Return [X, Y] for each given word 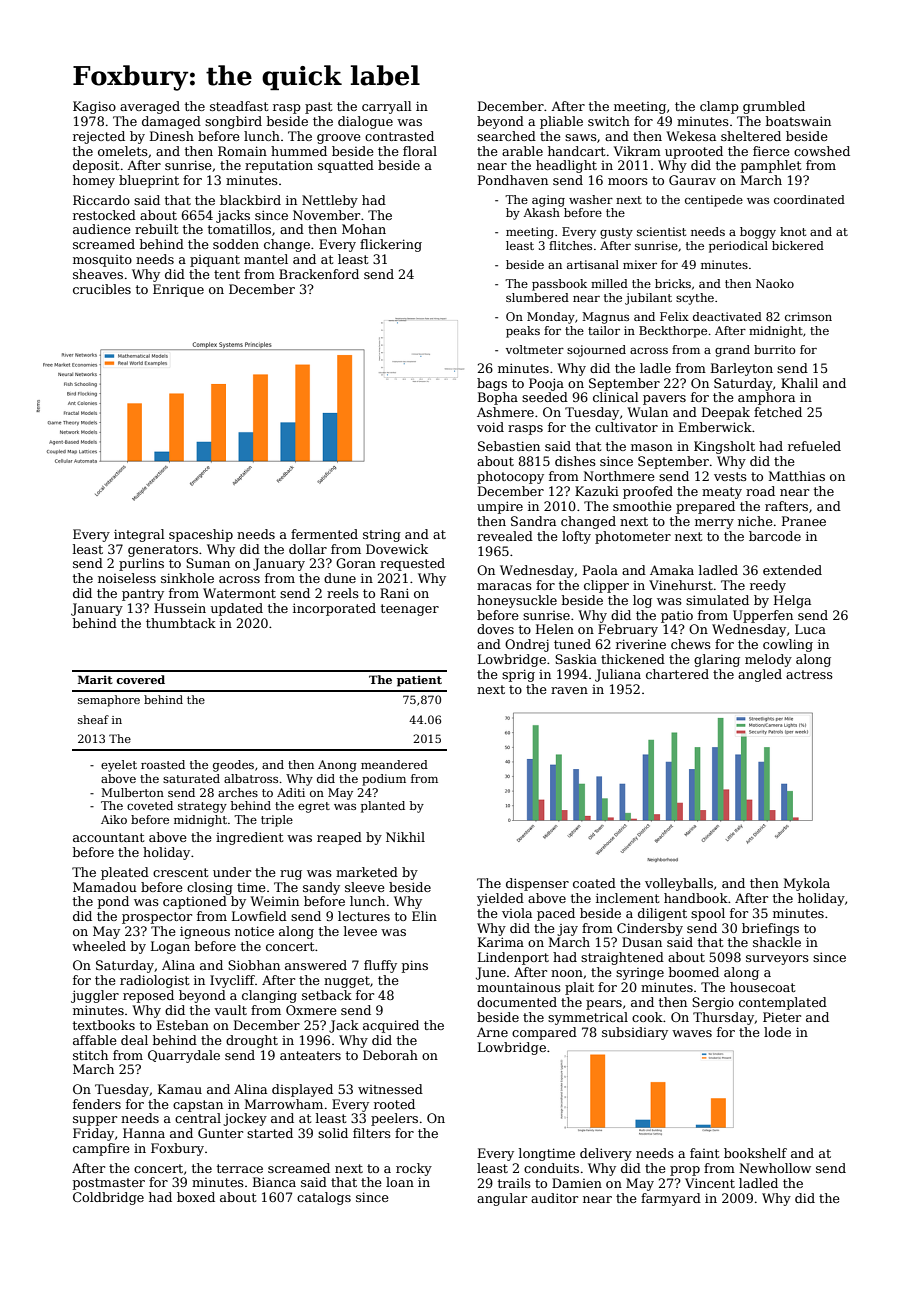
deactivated [727, 316]
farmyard [671, 1199]
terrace [240, 1168]
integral [139, 535]
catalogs [324, 1198]
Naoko [775, 283]
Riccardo [101, 200]
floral [420, 151]
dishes [575, 461]
